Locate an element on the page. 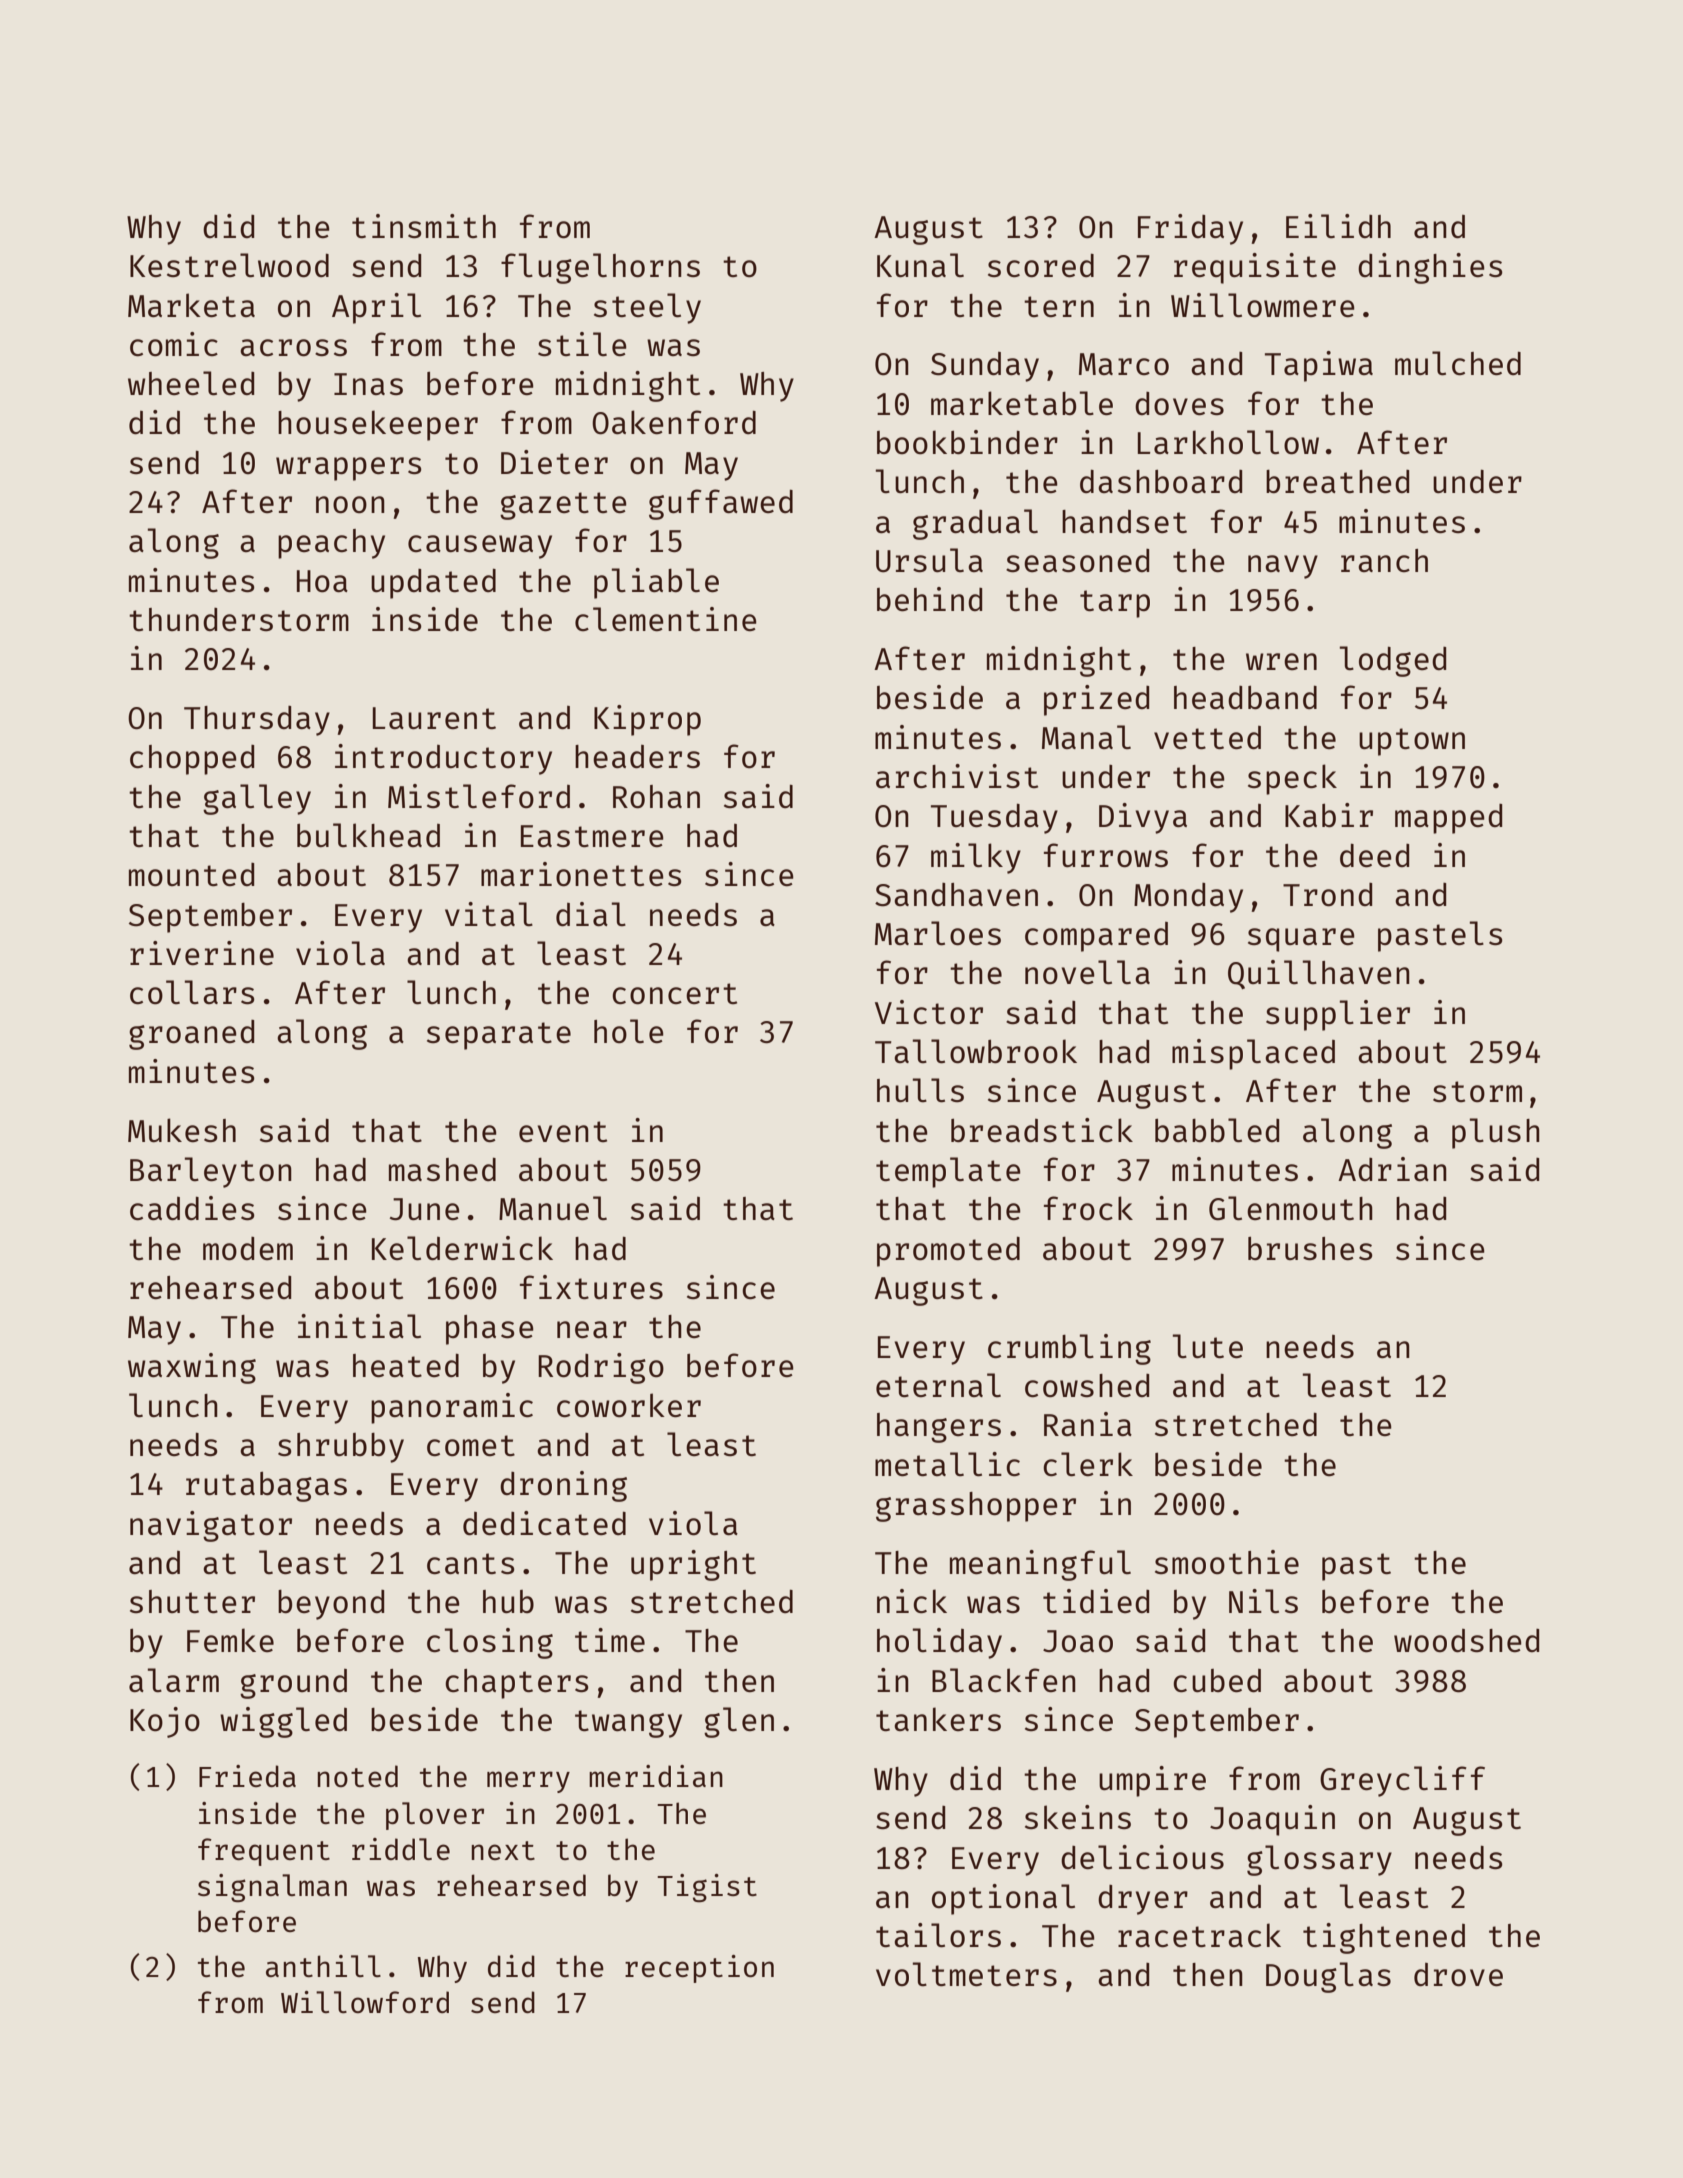  Willowford is located at coordinates (365, 2002).
